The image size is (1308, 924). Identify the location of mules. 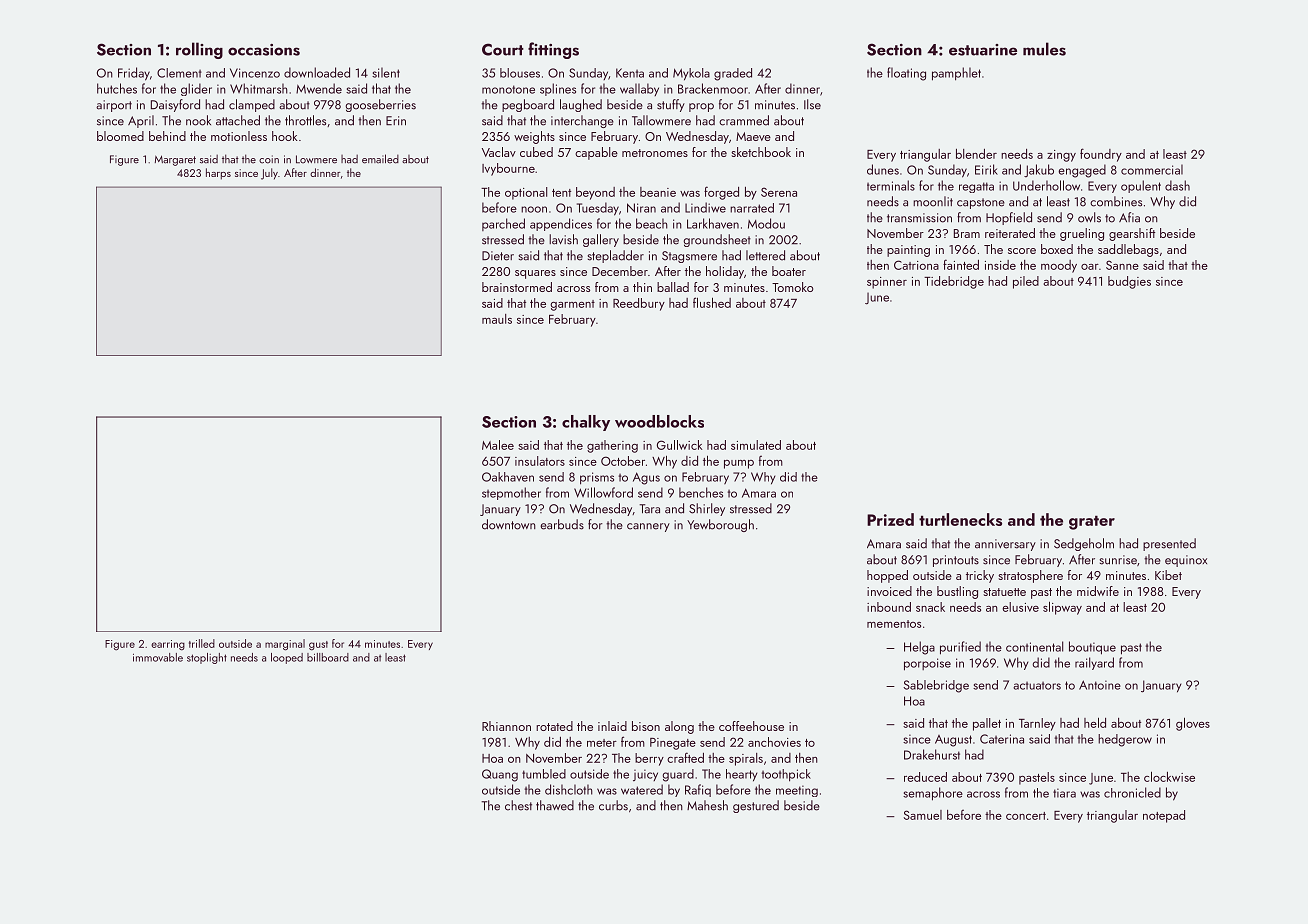
(1044, 49).
